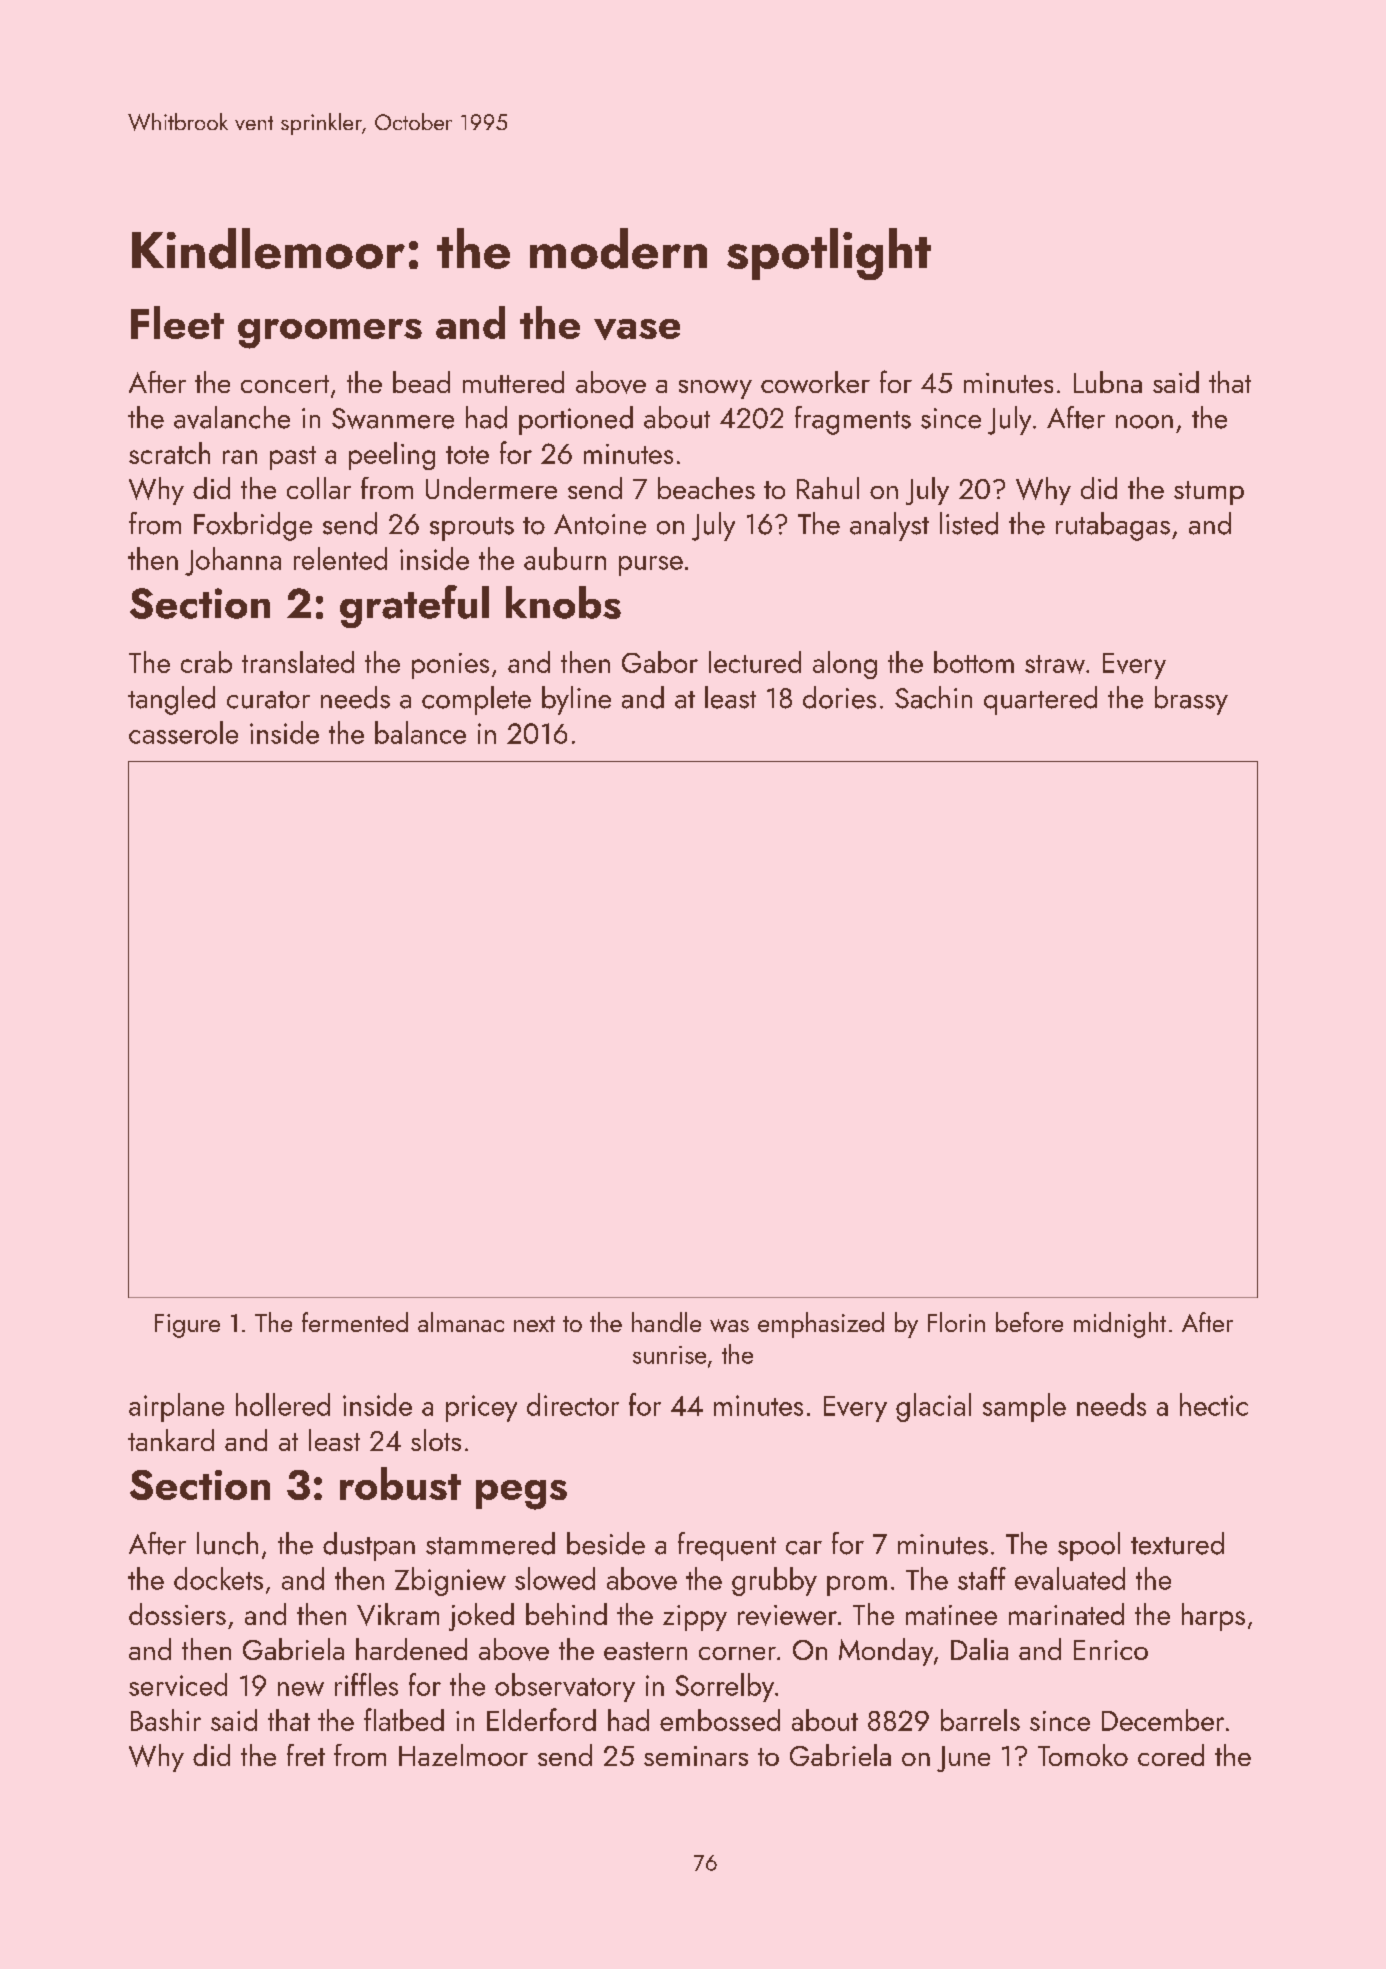 This screenshot has height=1969, width=1386. What do you see at coordinates (171, 700) in the screenshot?
I see `tangled` at bounding box center [171, 700].
